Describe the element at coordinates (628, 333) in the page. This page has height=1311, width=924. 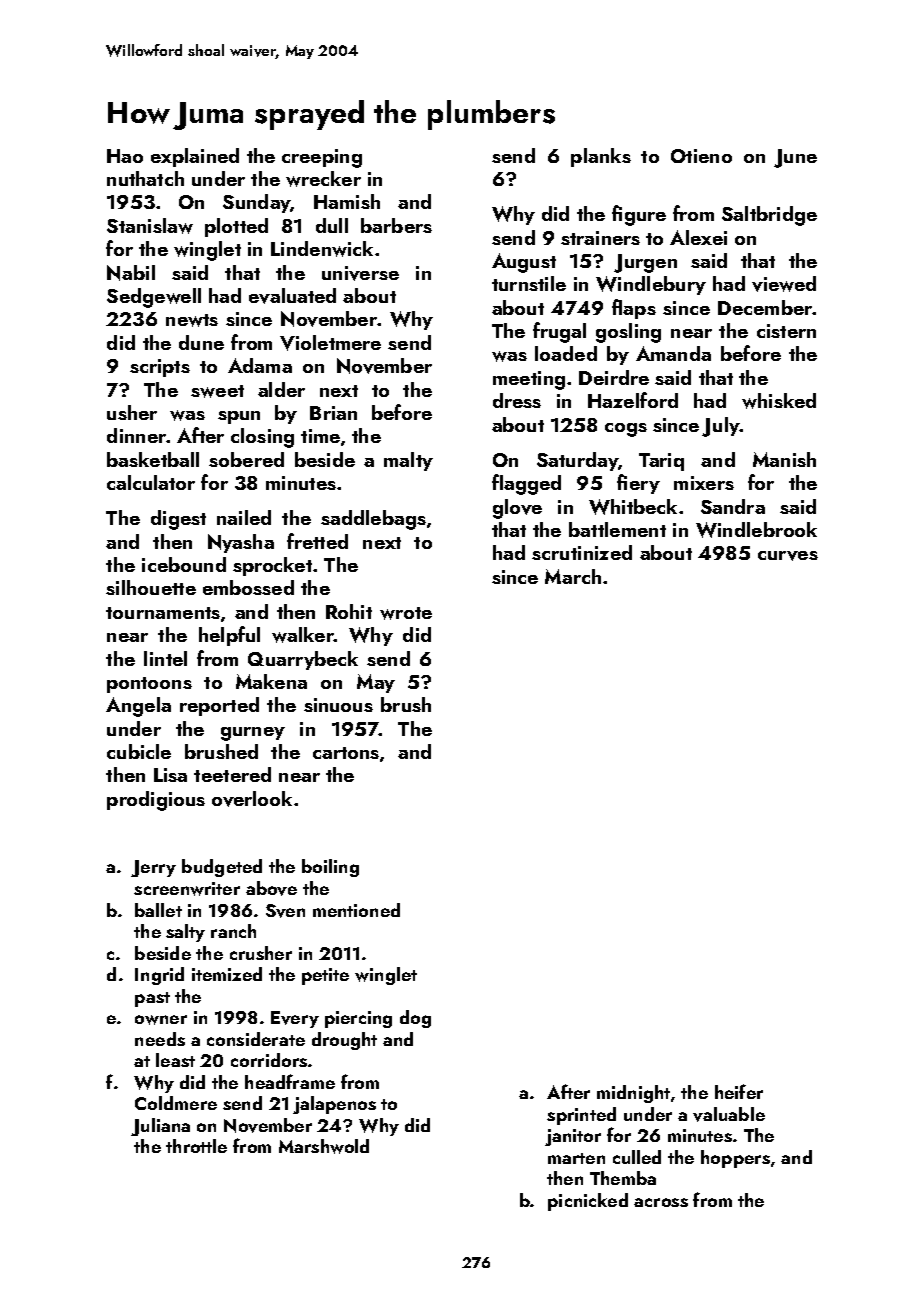
I see `gosling` at that location.
